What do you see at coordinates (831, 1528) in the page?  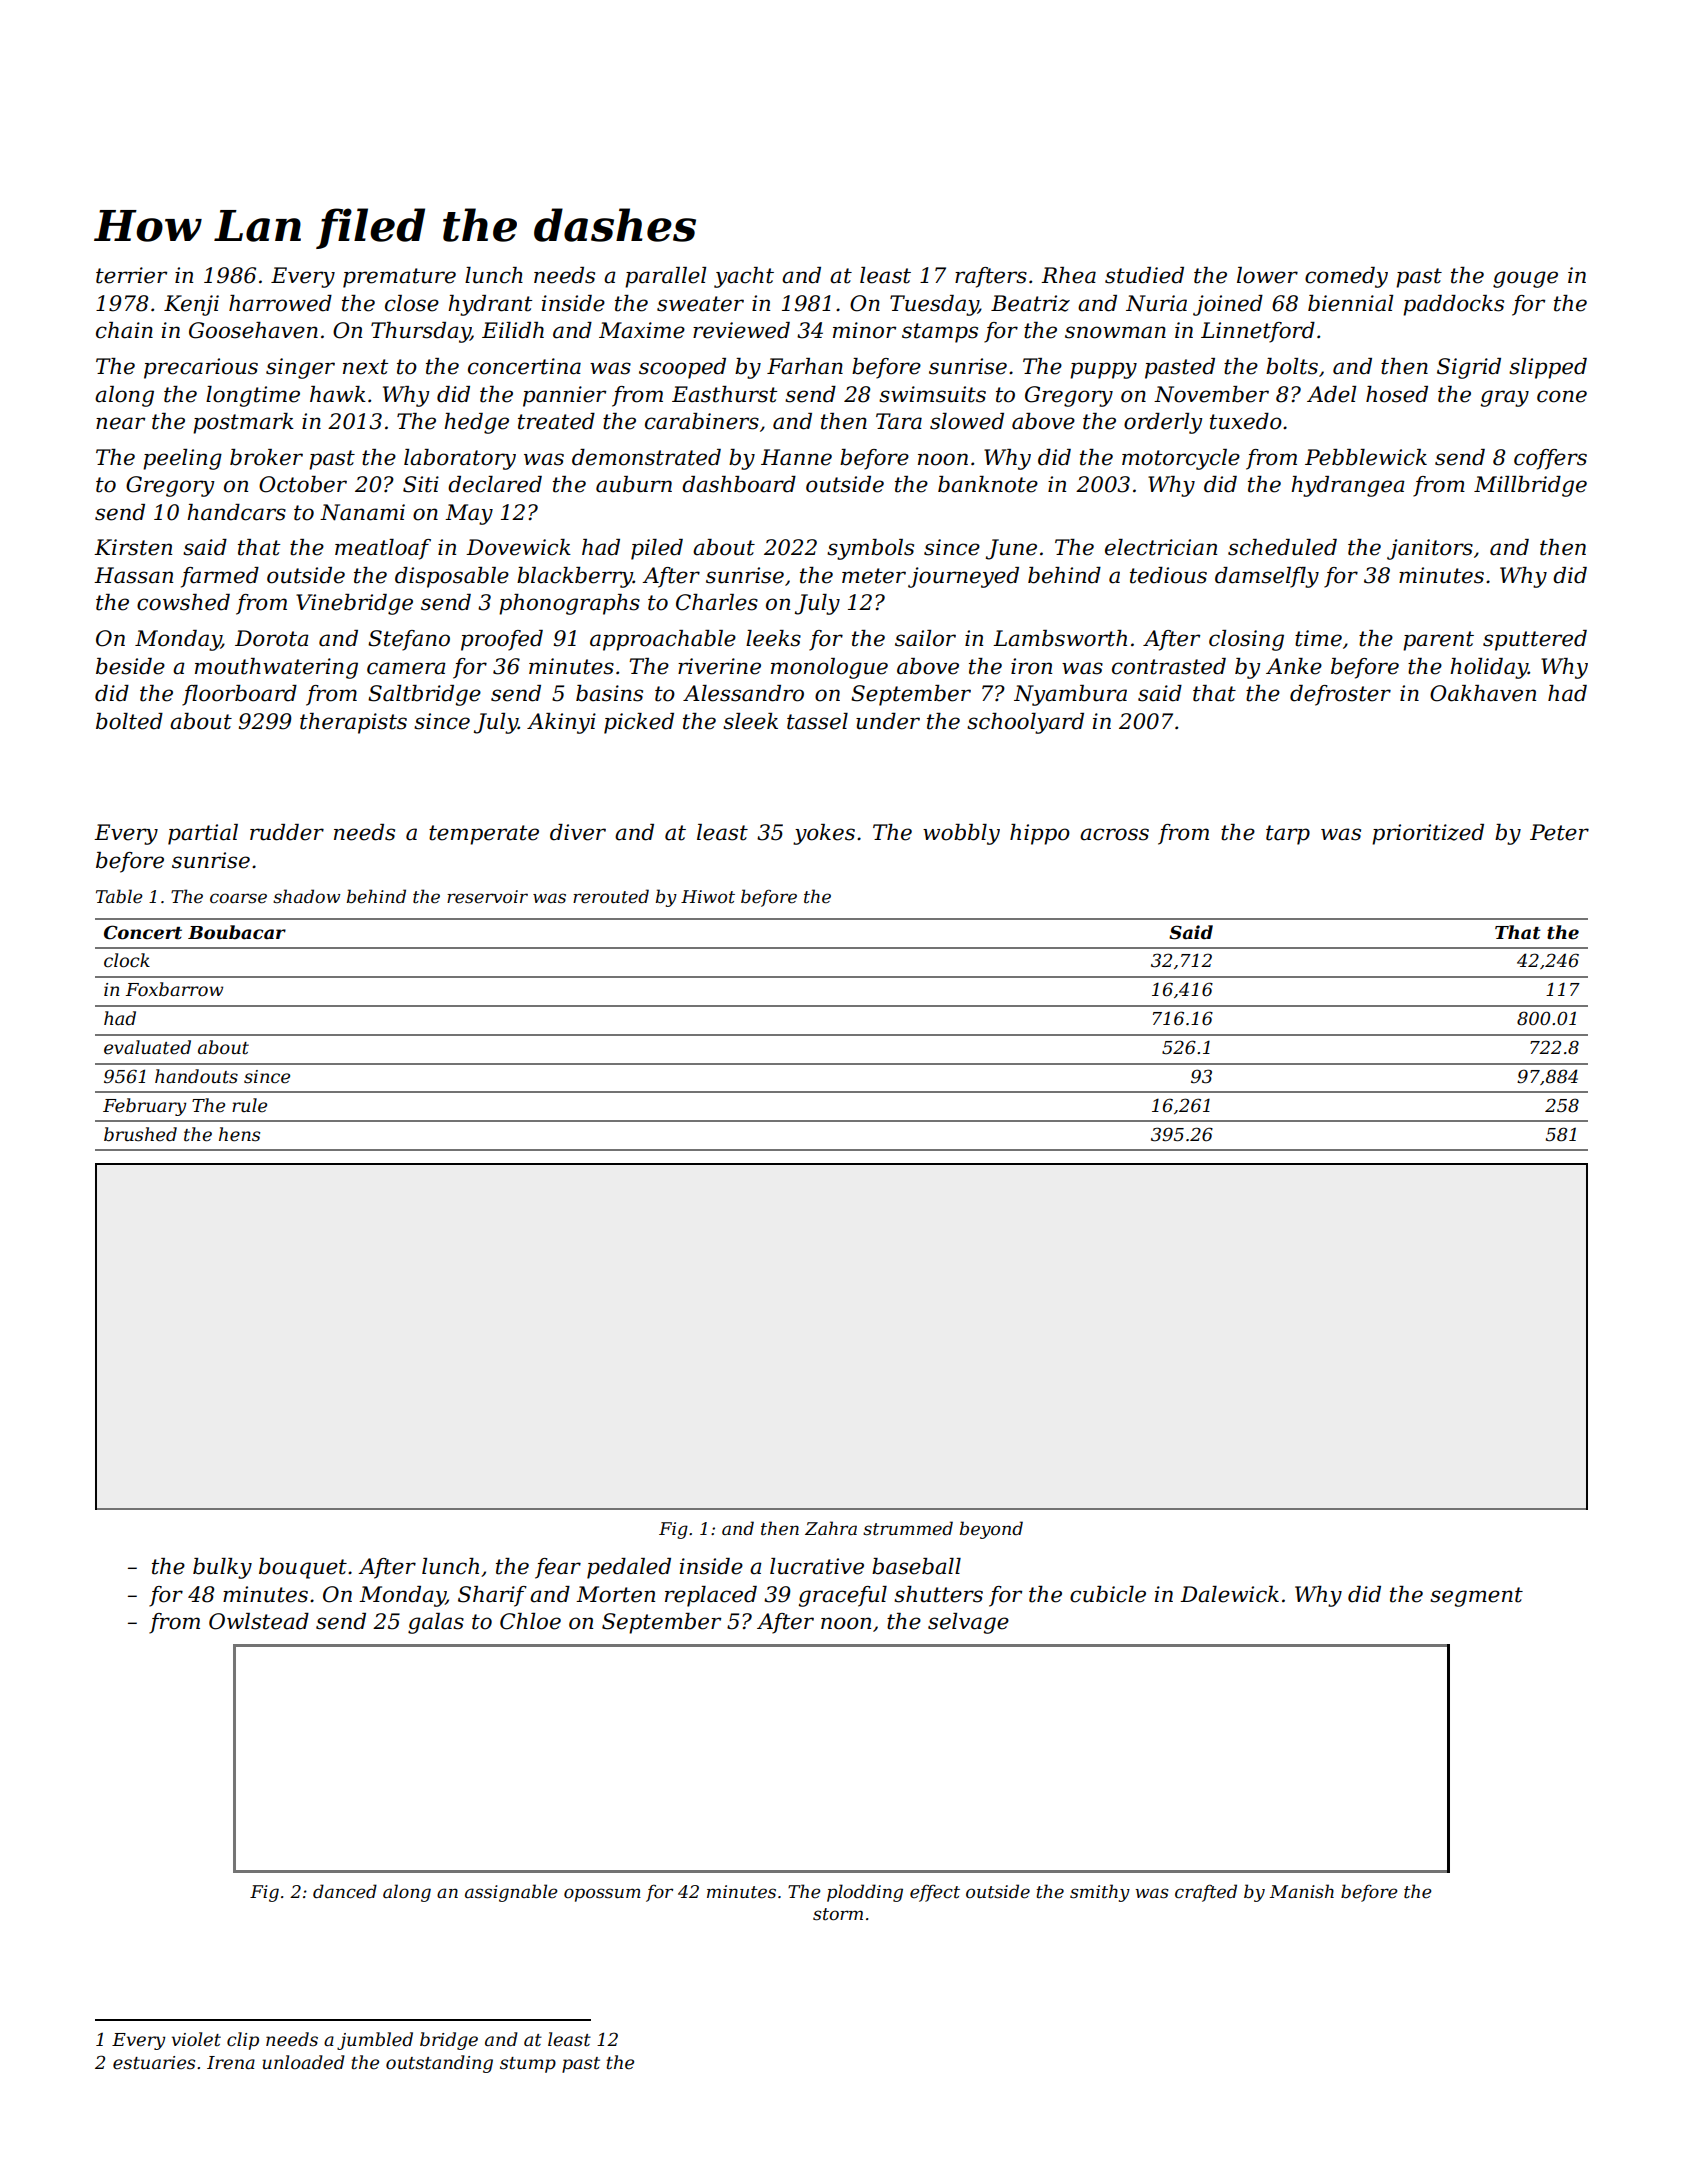 I see `Zahra` at bounding box center [831, 1528].
